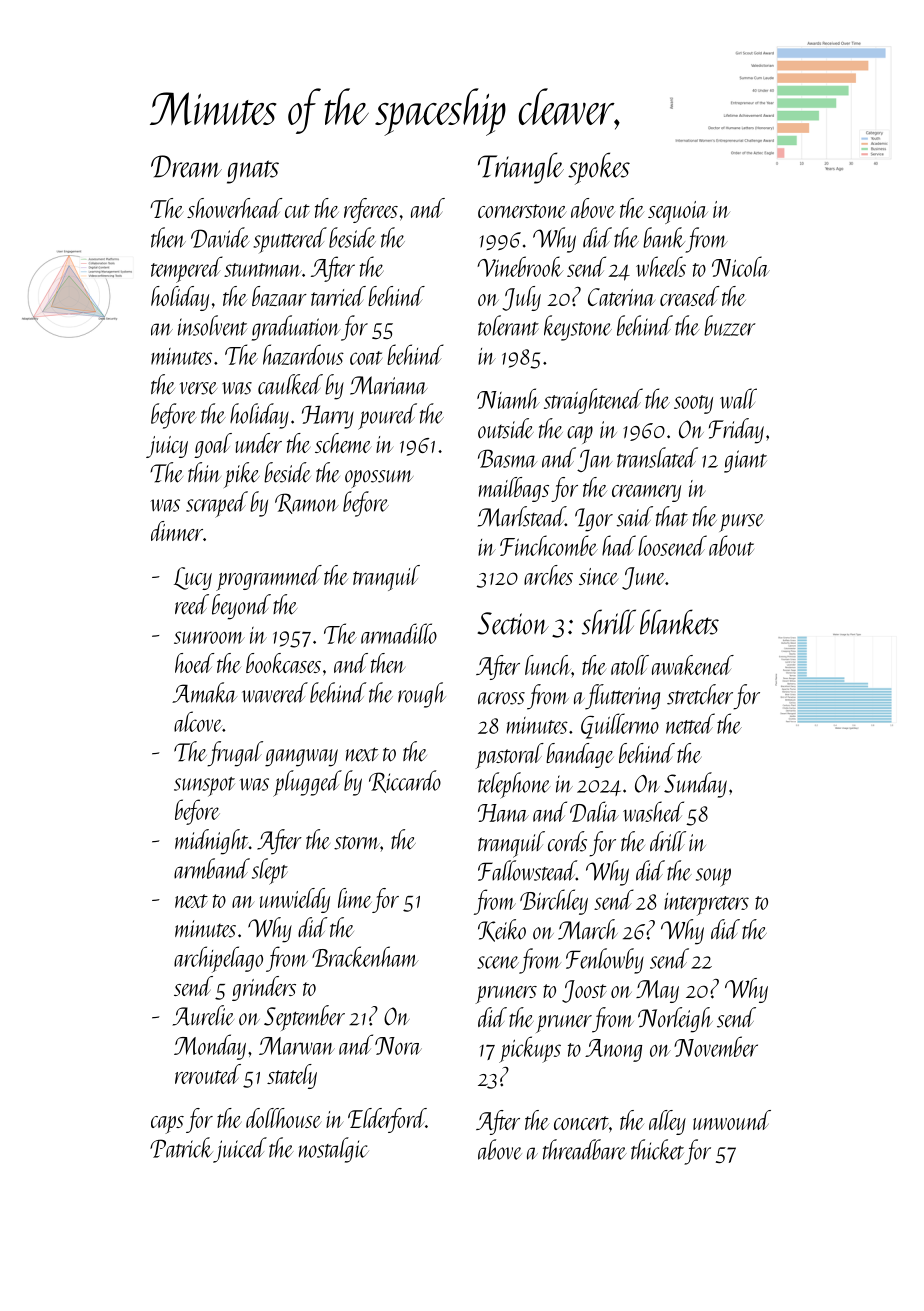  What do you see at coordinates (387, 1120) in the screenshot?
I see `Elderford` at bounding box center [387, 1120].
